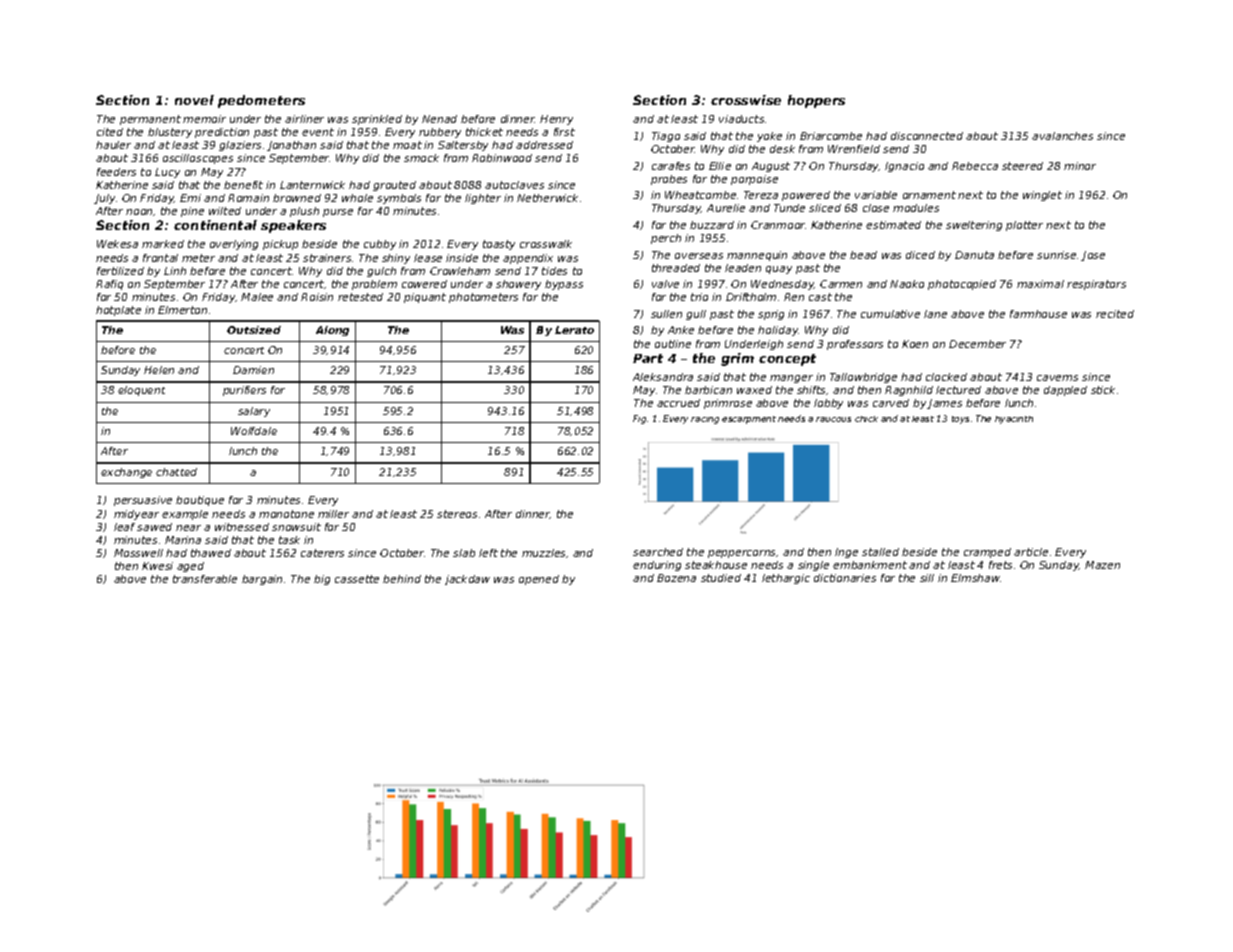 The height and width of the page is (952, 1233). What do you see at coordinates (204, 119) in the page?
I see `memoir` at bounding box center [204, 119].
